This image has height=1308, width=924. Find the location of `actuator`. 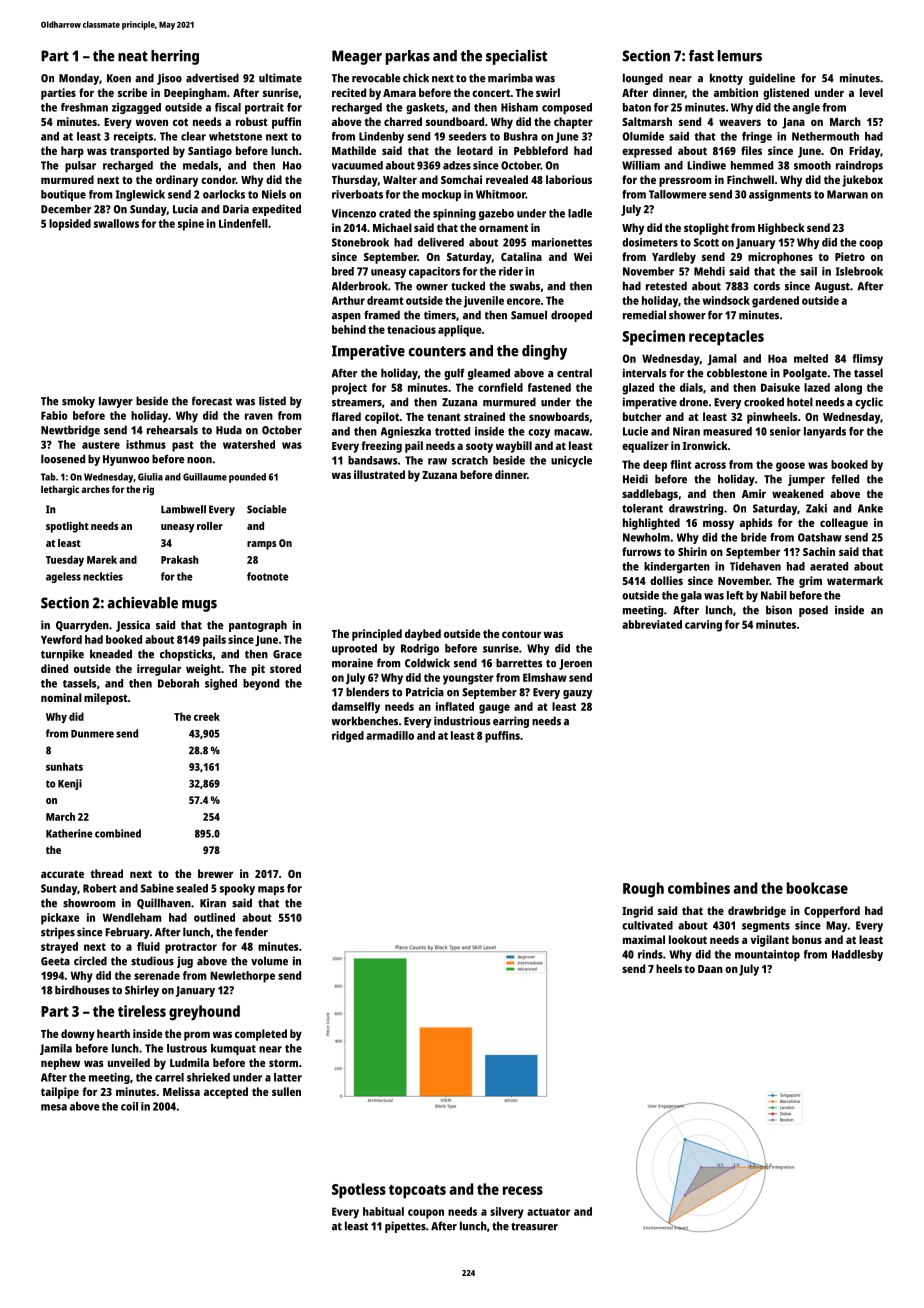

actuator is located at coordinates (548, 1212).
